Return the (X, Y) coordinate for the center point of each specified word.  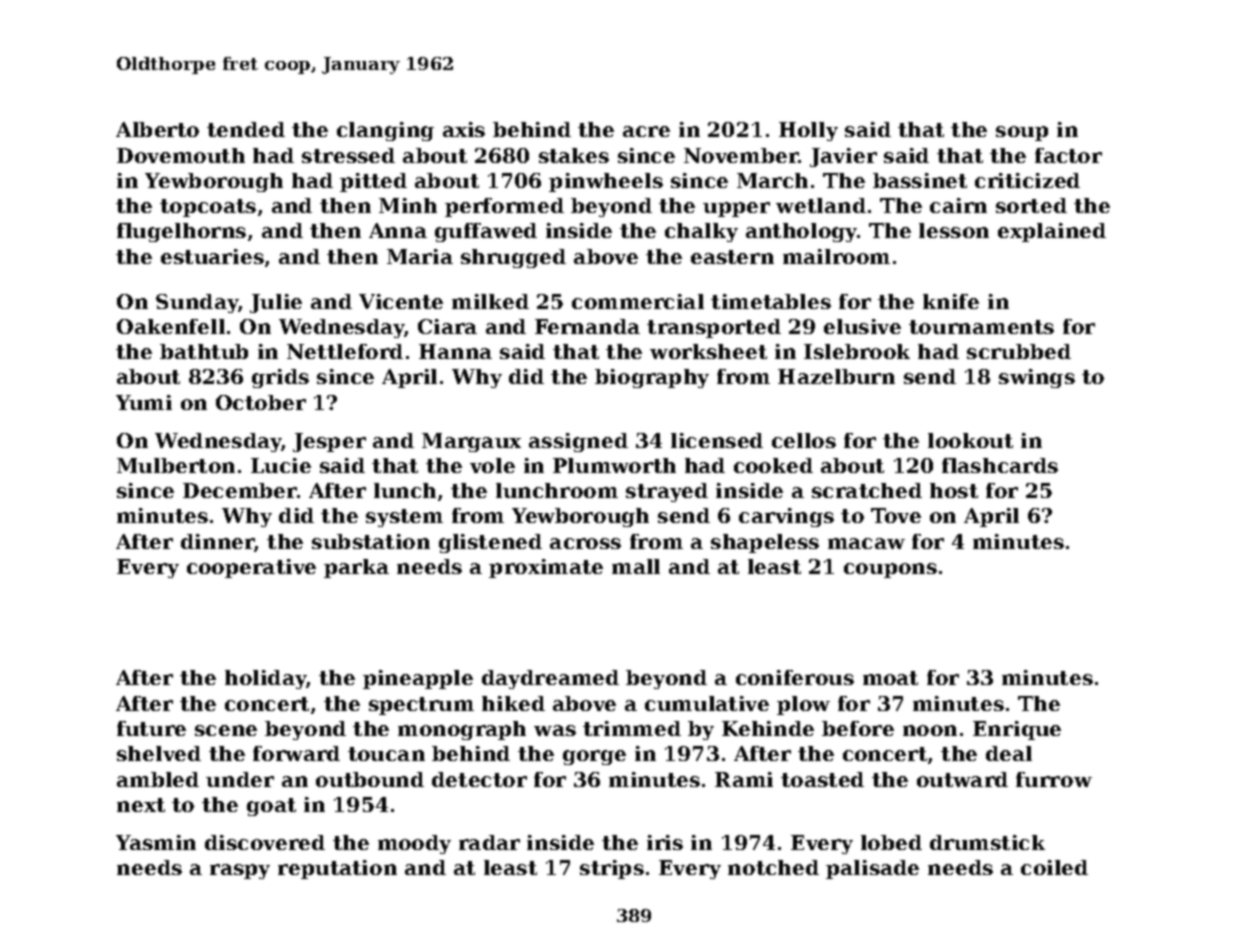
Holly (808, 131)
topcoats (208, 208)
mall (636, 566)
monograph (462, 730)
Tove (896, 515)
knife (951, 301)
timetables (771, 301)
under (240, 779)
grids (280, 378)
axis (464, 129)
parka (356, 568)
